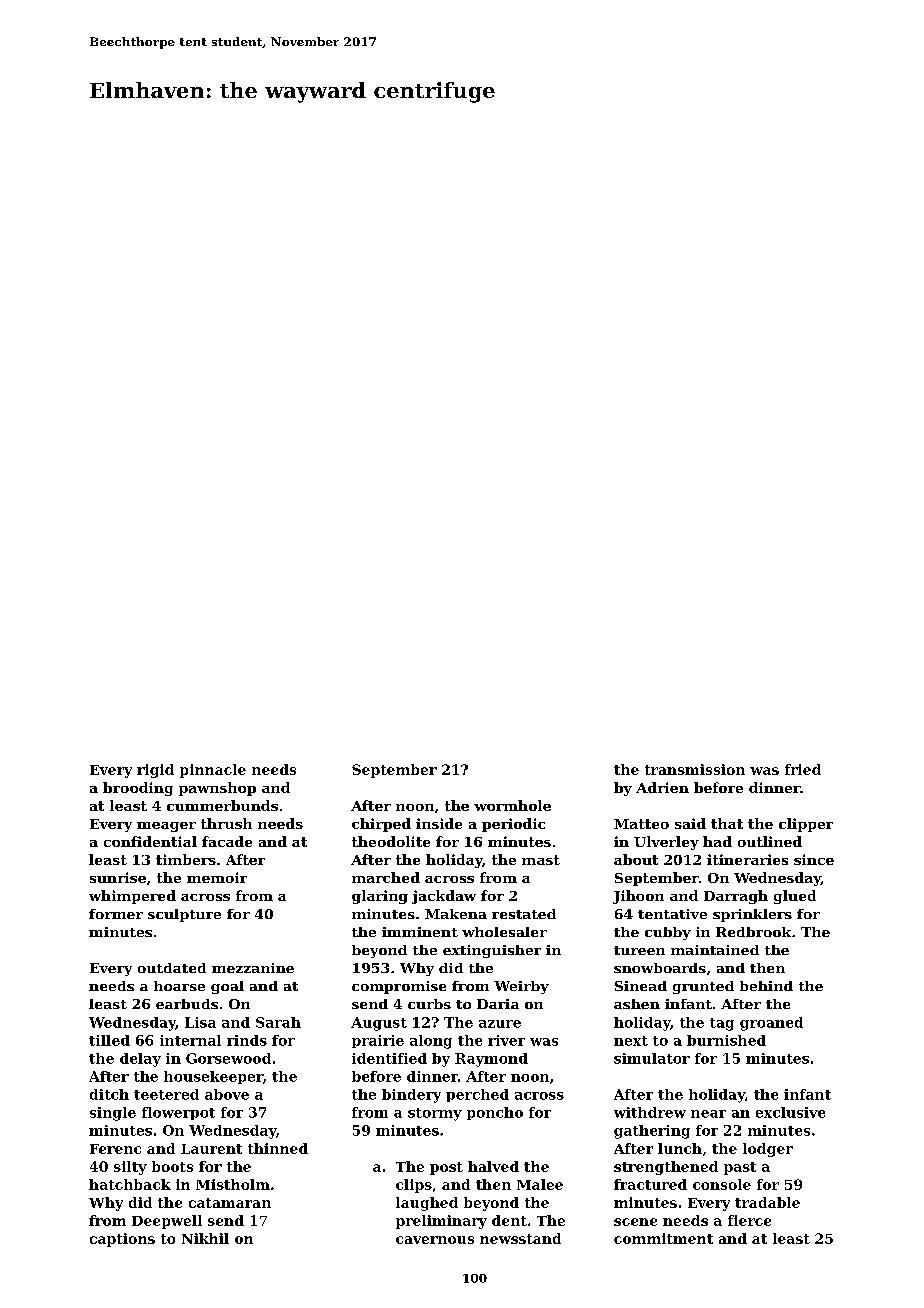 The width and height of the document is (924, 1308). What do you see at coordinates (753, 932) in the document?
I see `Redbrook` at bounding box center [753, 932].
